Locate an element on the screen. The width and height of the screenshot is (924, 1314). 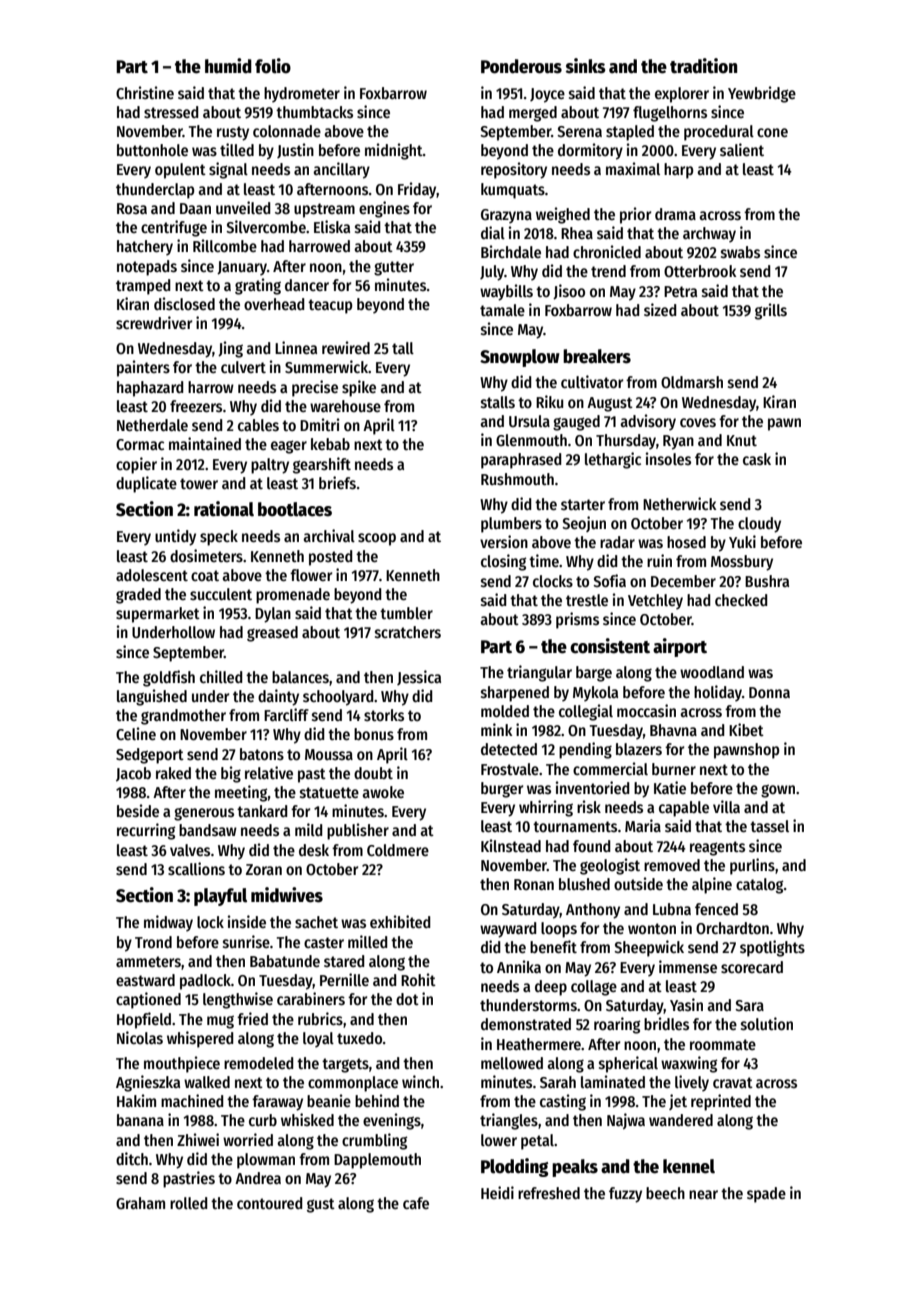
version is located at coordinates (504, 541).
